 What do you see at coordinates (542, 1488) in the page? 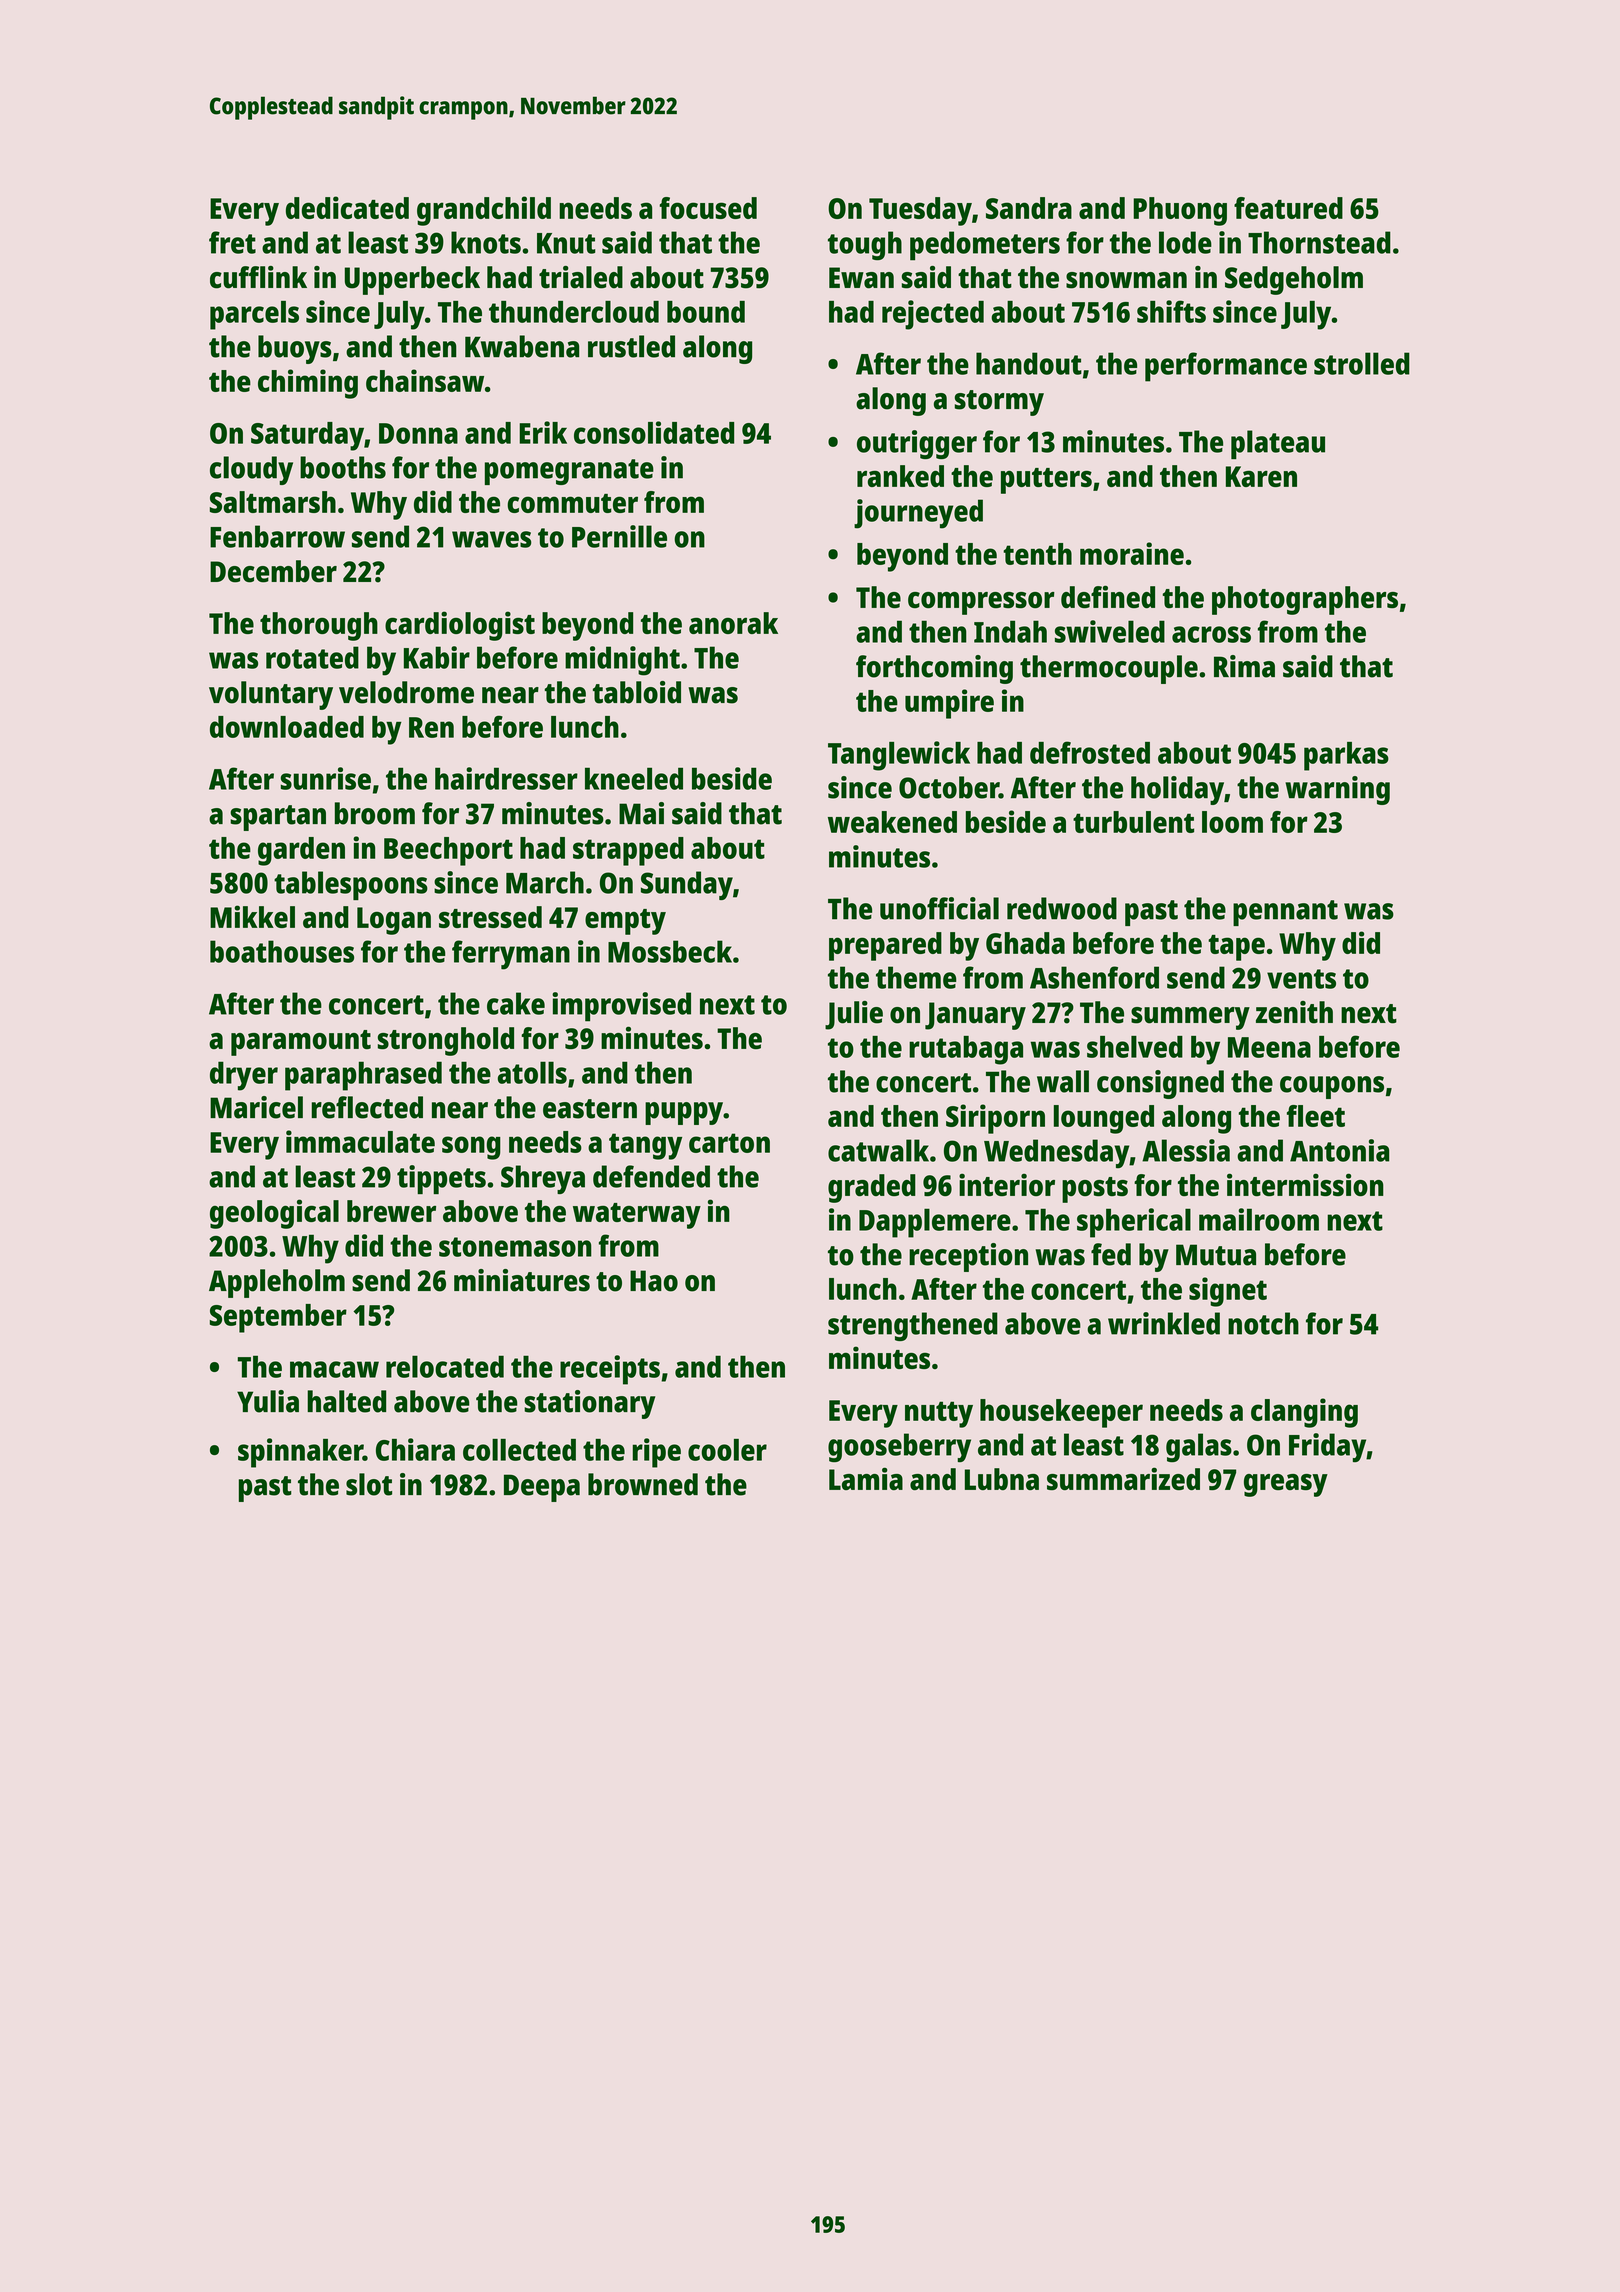
I see `Deepa` at bounding box center [542, 1488].
